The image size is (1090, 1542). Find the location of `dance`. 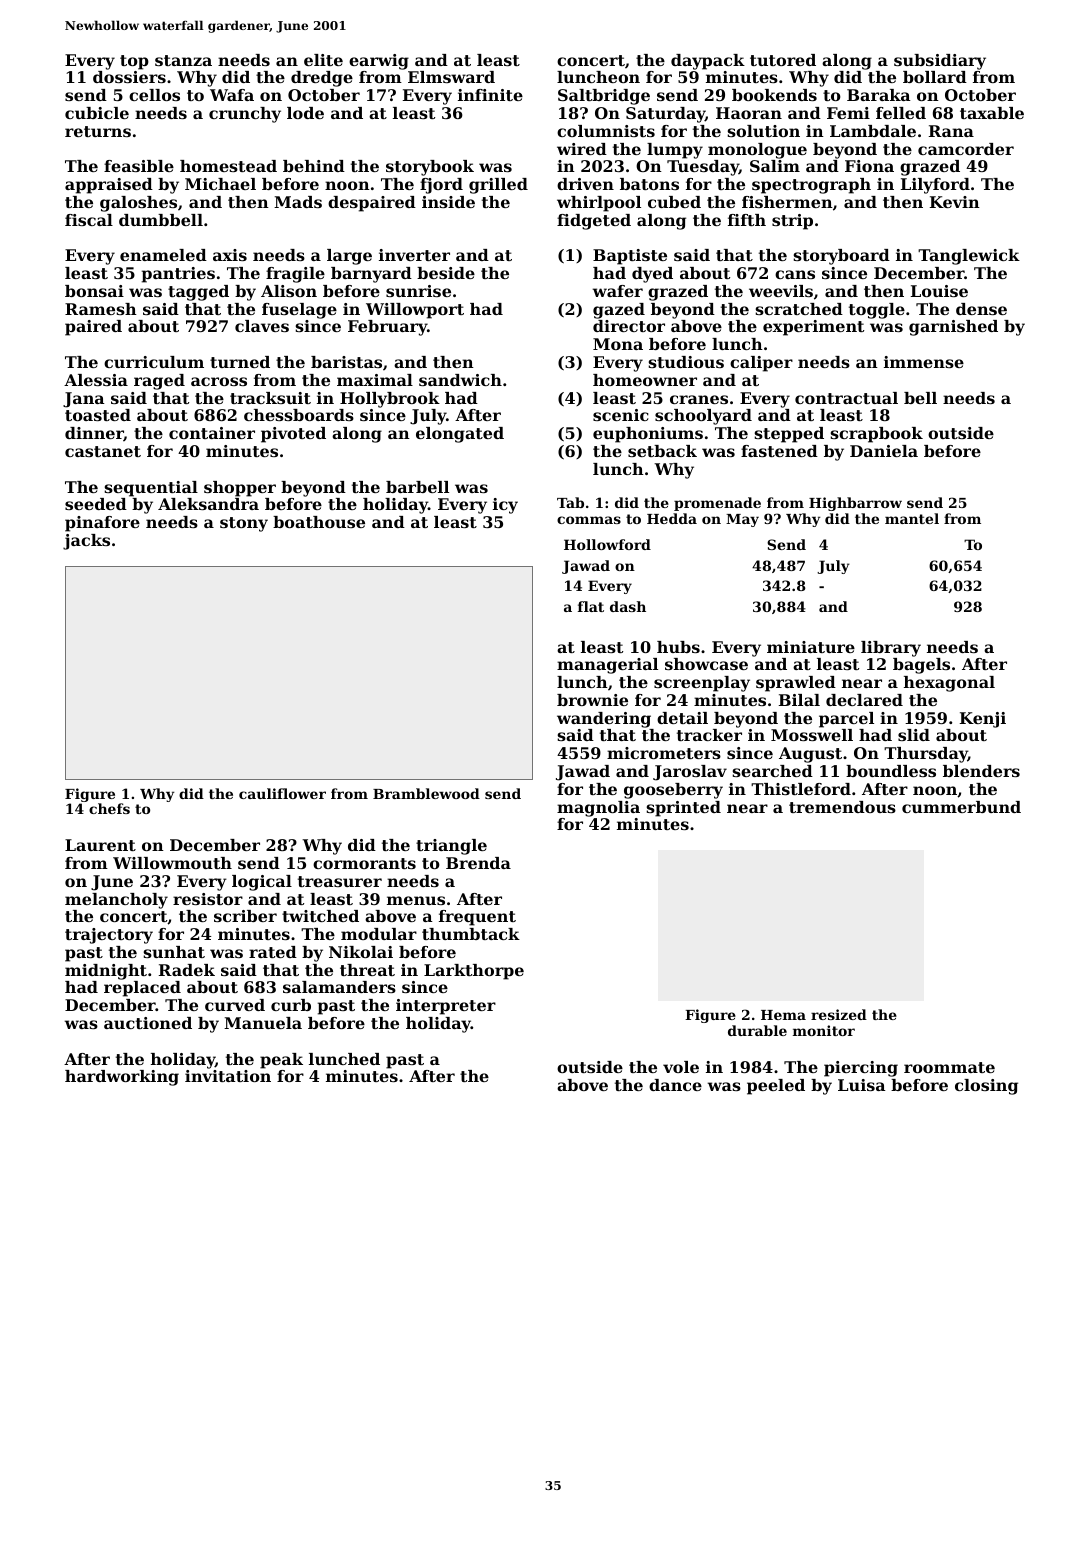

dance is located at coordinates (675, 1085).
